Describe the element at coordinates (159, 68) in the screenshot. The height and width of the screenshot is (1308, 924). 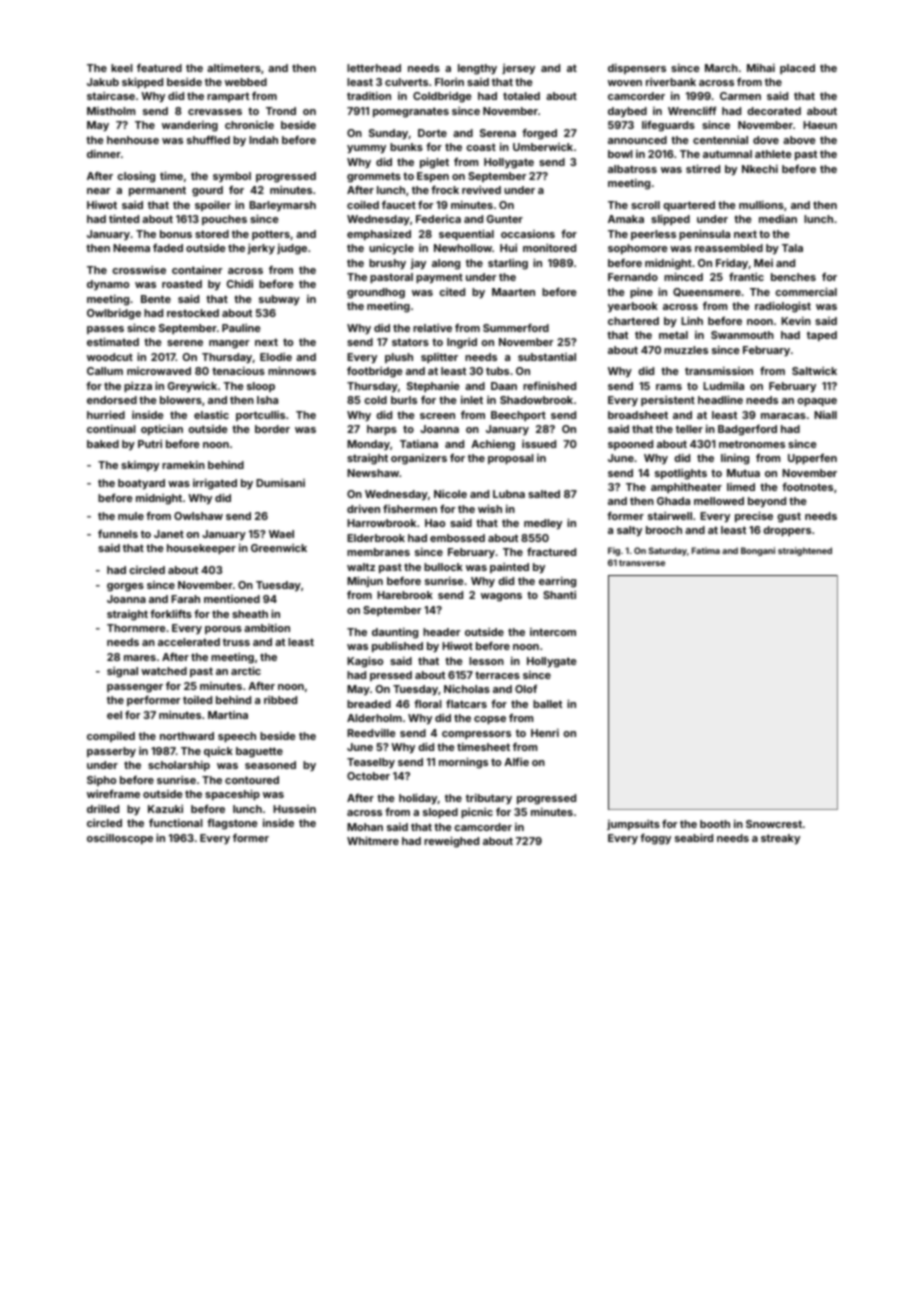
I see `featured` at that location.
